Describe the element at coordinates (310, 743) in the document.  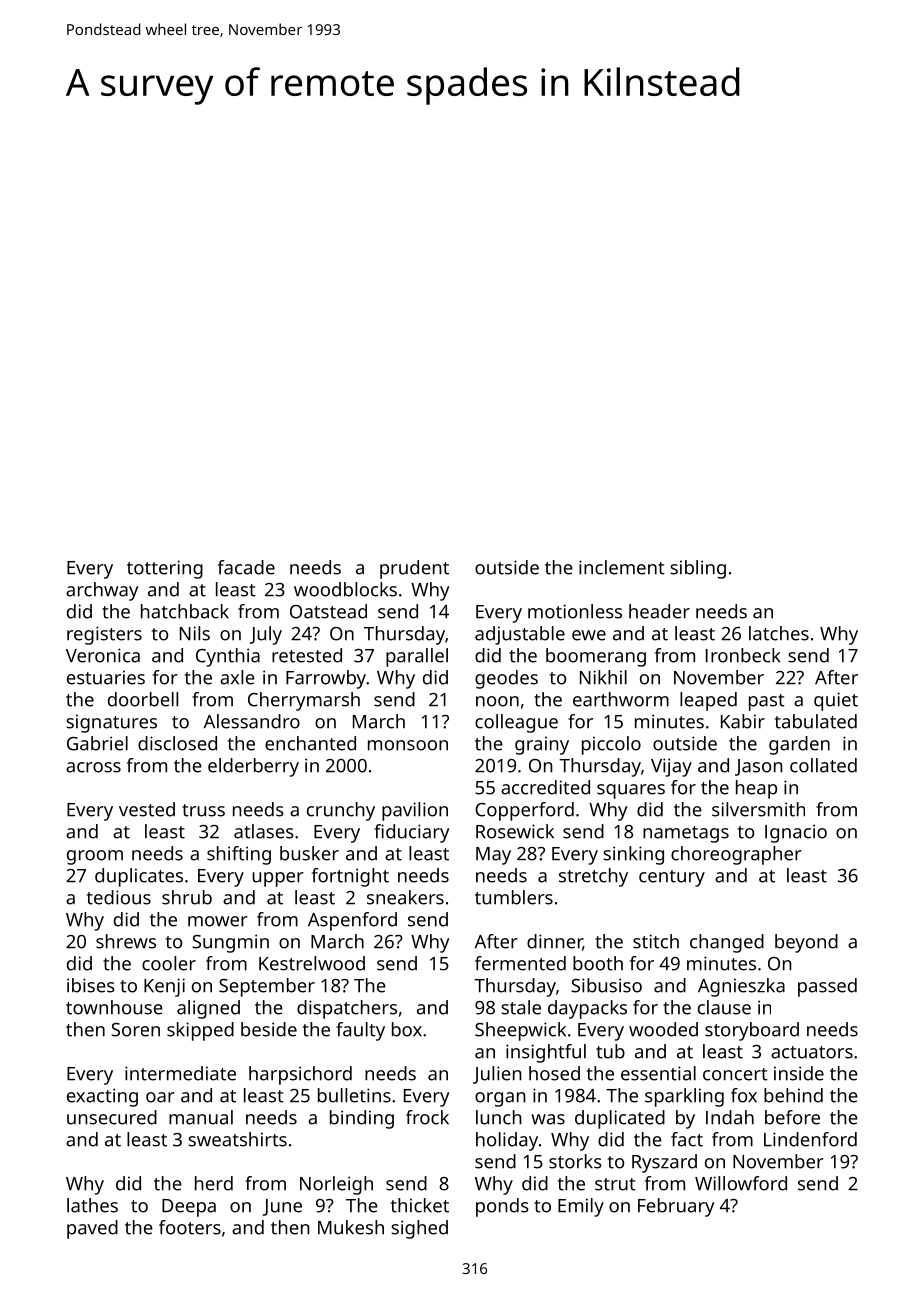
I see `enchanted` at that location.
